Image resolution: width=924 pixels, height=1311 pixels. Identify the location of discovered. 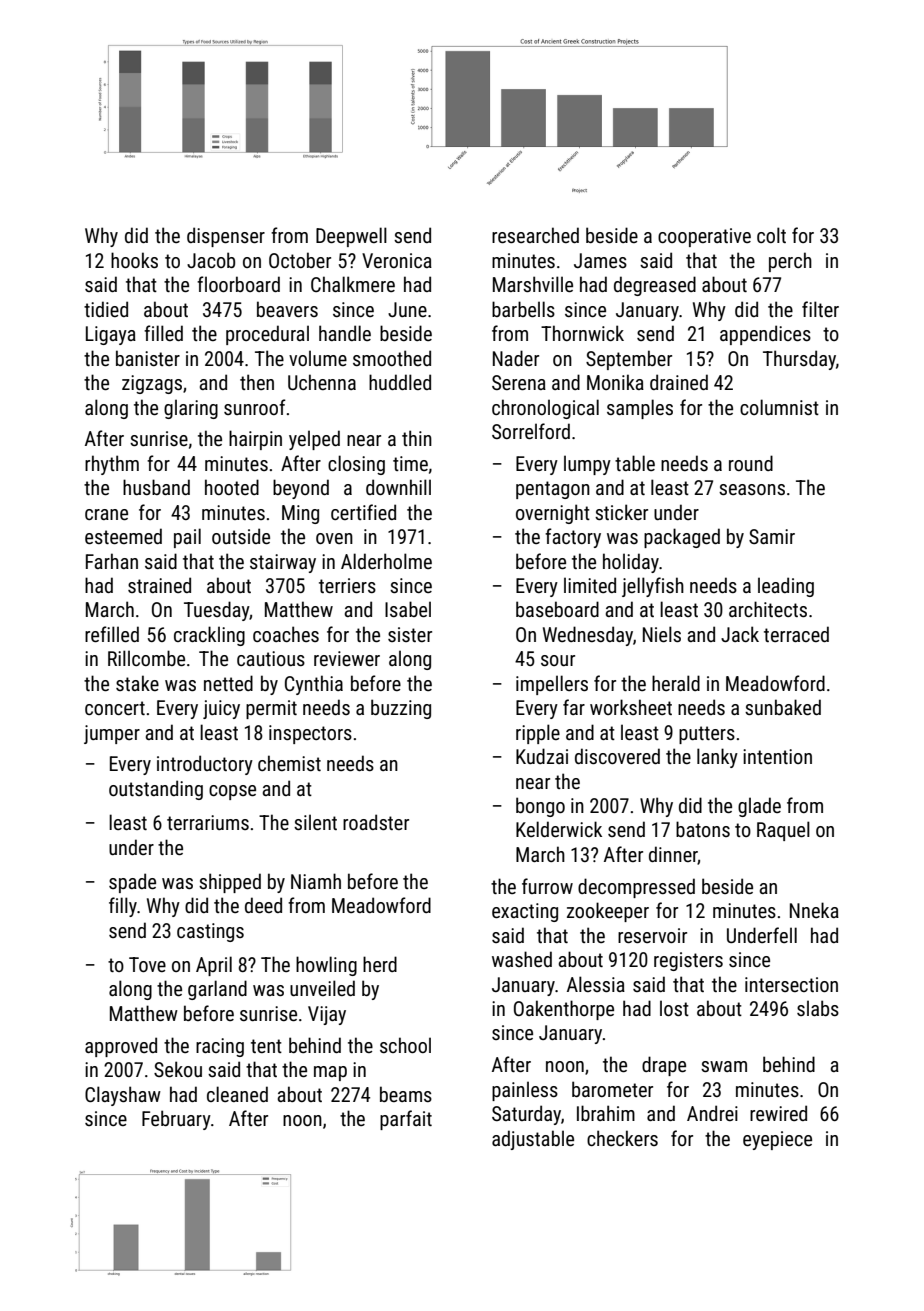
(617, 756).
